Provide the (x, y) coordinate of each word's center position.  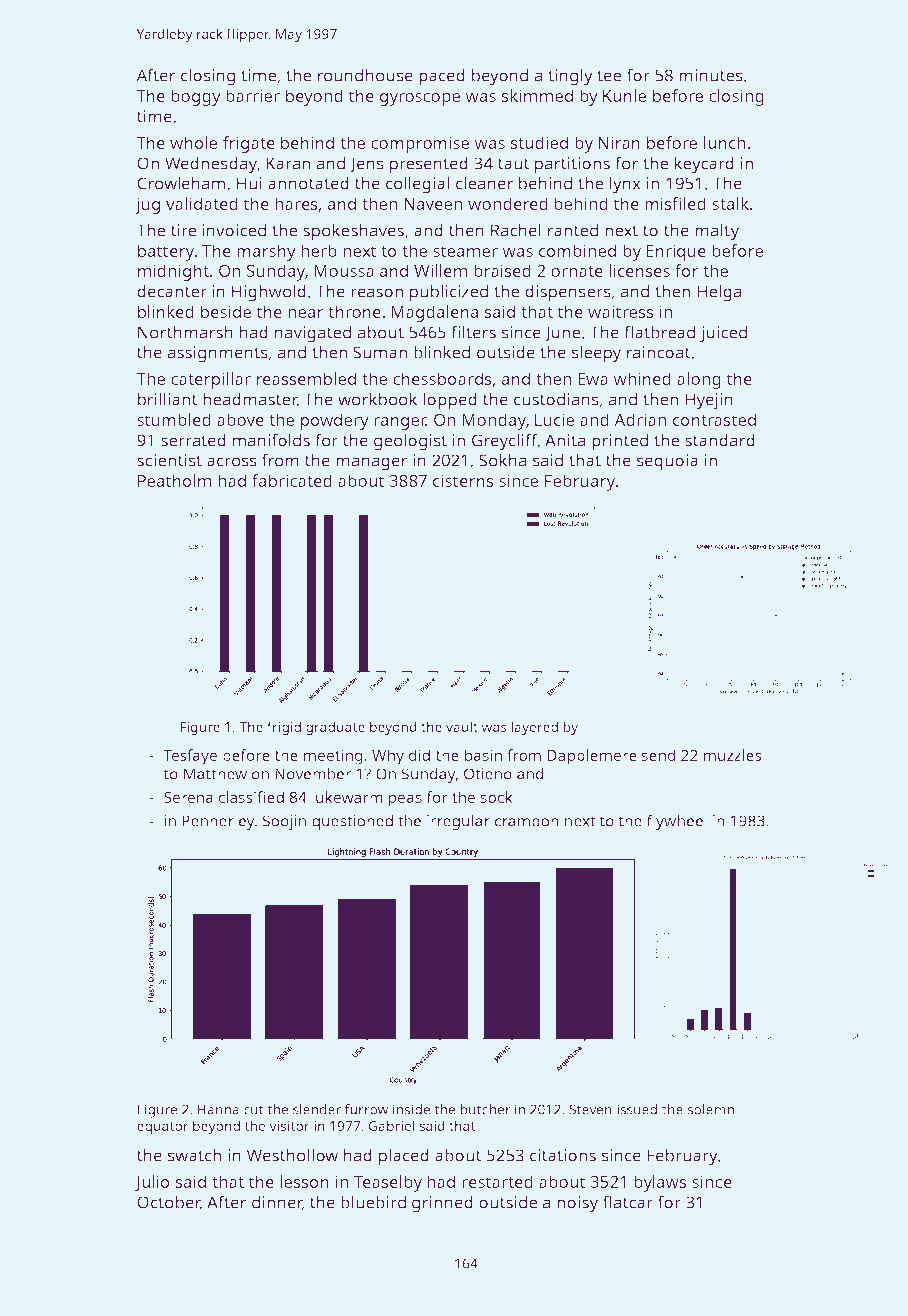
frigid (284, 728)
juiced (723, 334)
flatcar (627, 1202)
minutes (711, 75)
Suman (380, 352)
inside (411, 1109)
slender (317, 1109)
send (659, 755)
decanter (172, 291)
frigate (248, 144)
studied (539, 142)
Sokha (502, 460)
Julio (152, 1183)
